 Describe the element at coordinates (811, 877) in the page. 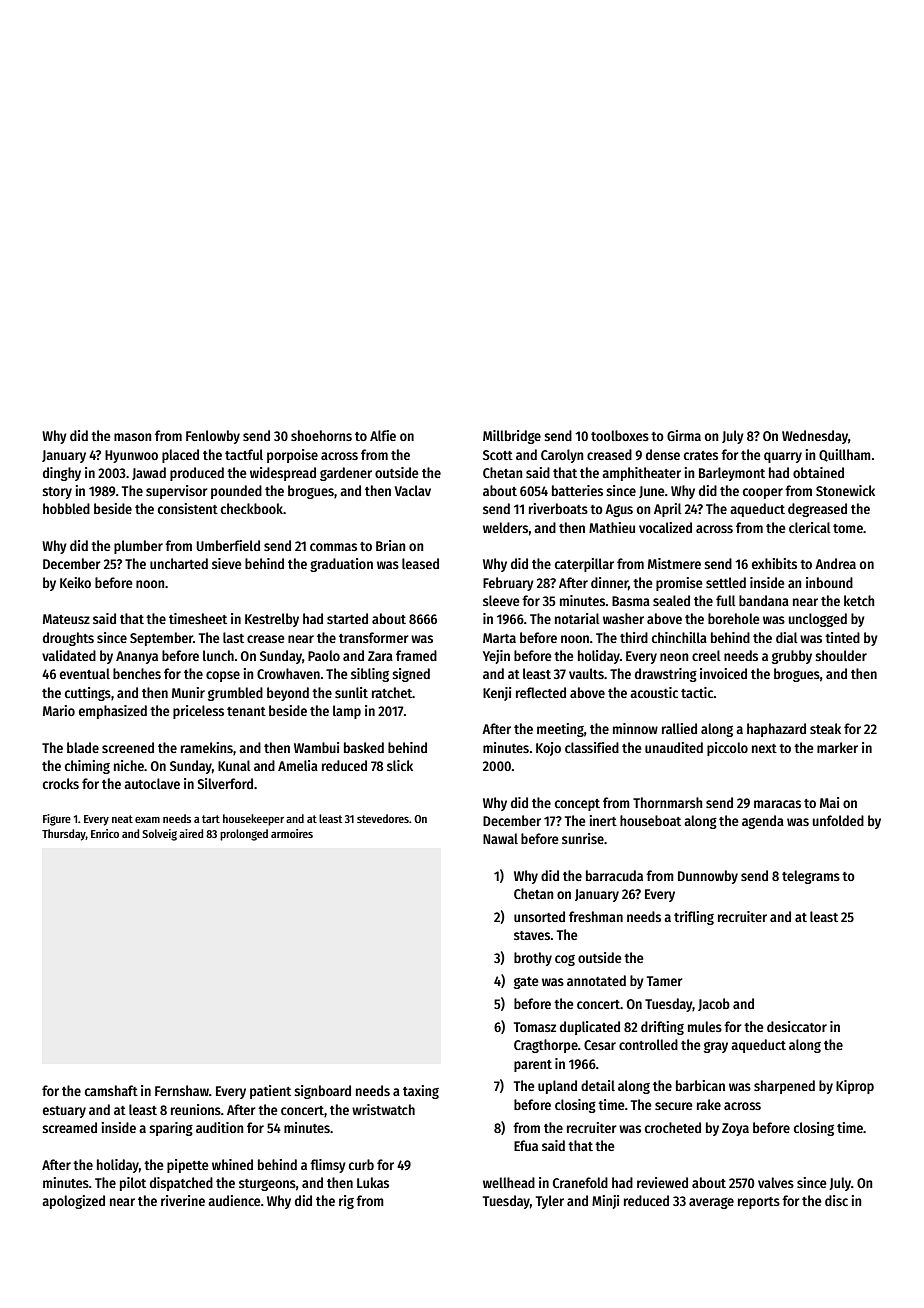

I see `telegrams` at that location.
